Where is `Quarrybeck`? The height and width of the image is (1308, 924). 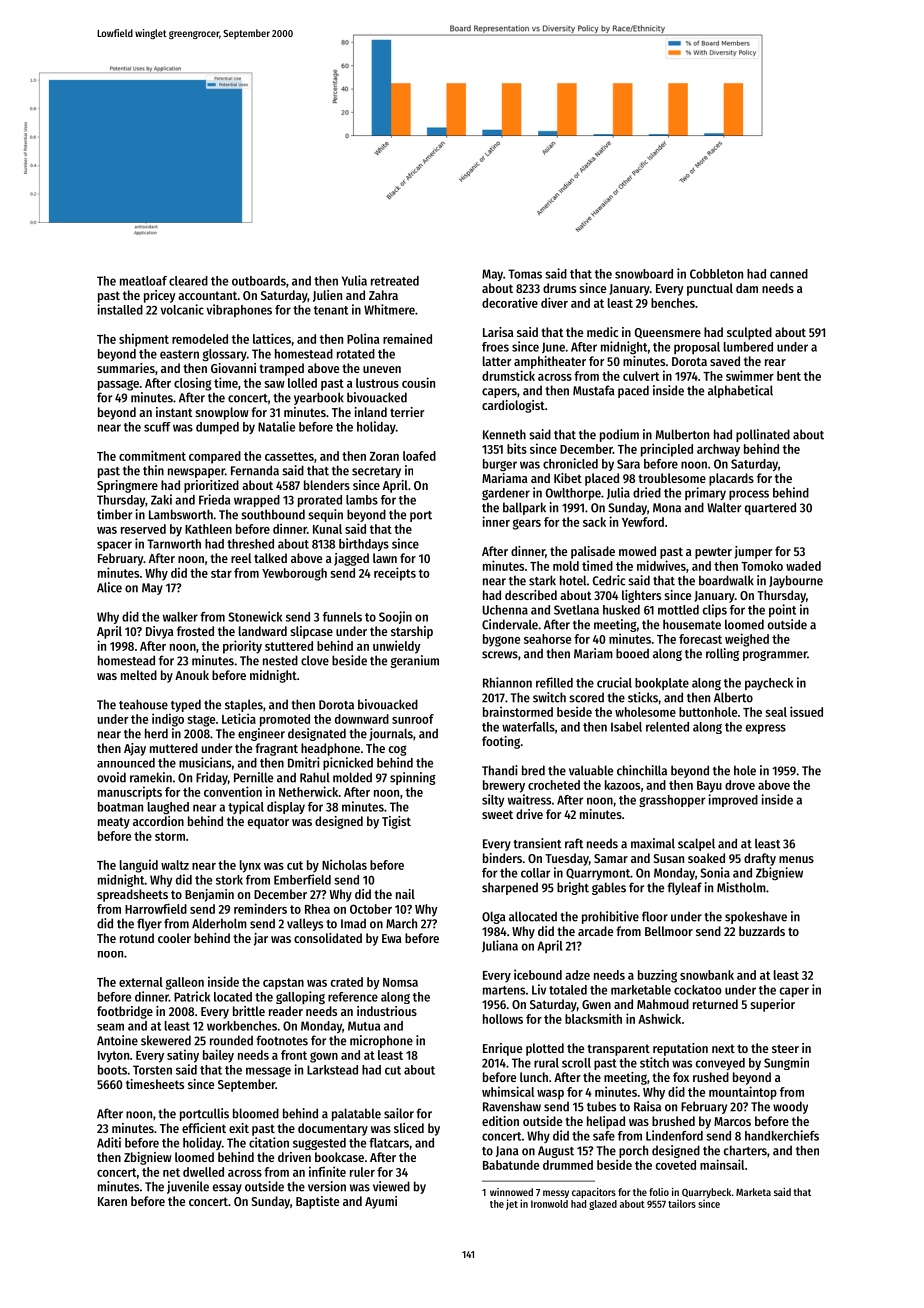 Quarrybeck is located at coordinates (706, 1193).
